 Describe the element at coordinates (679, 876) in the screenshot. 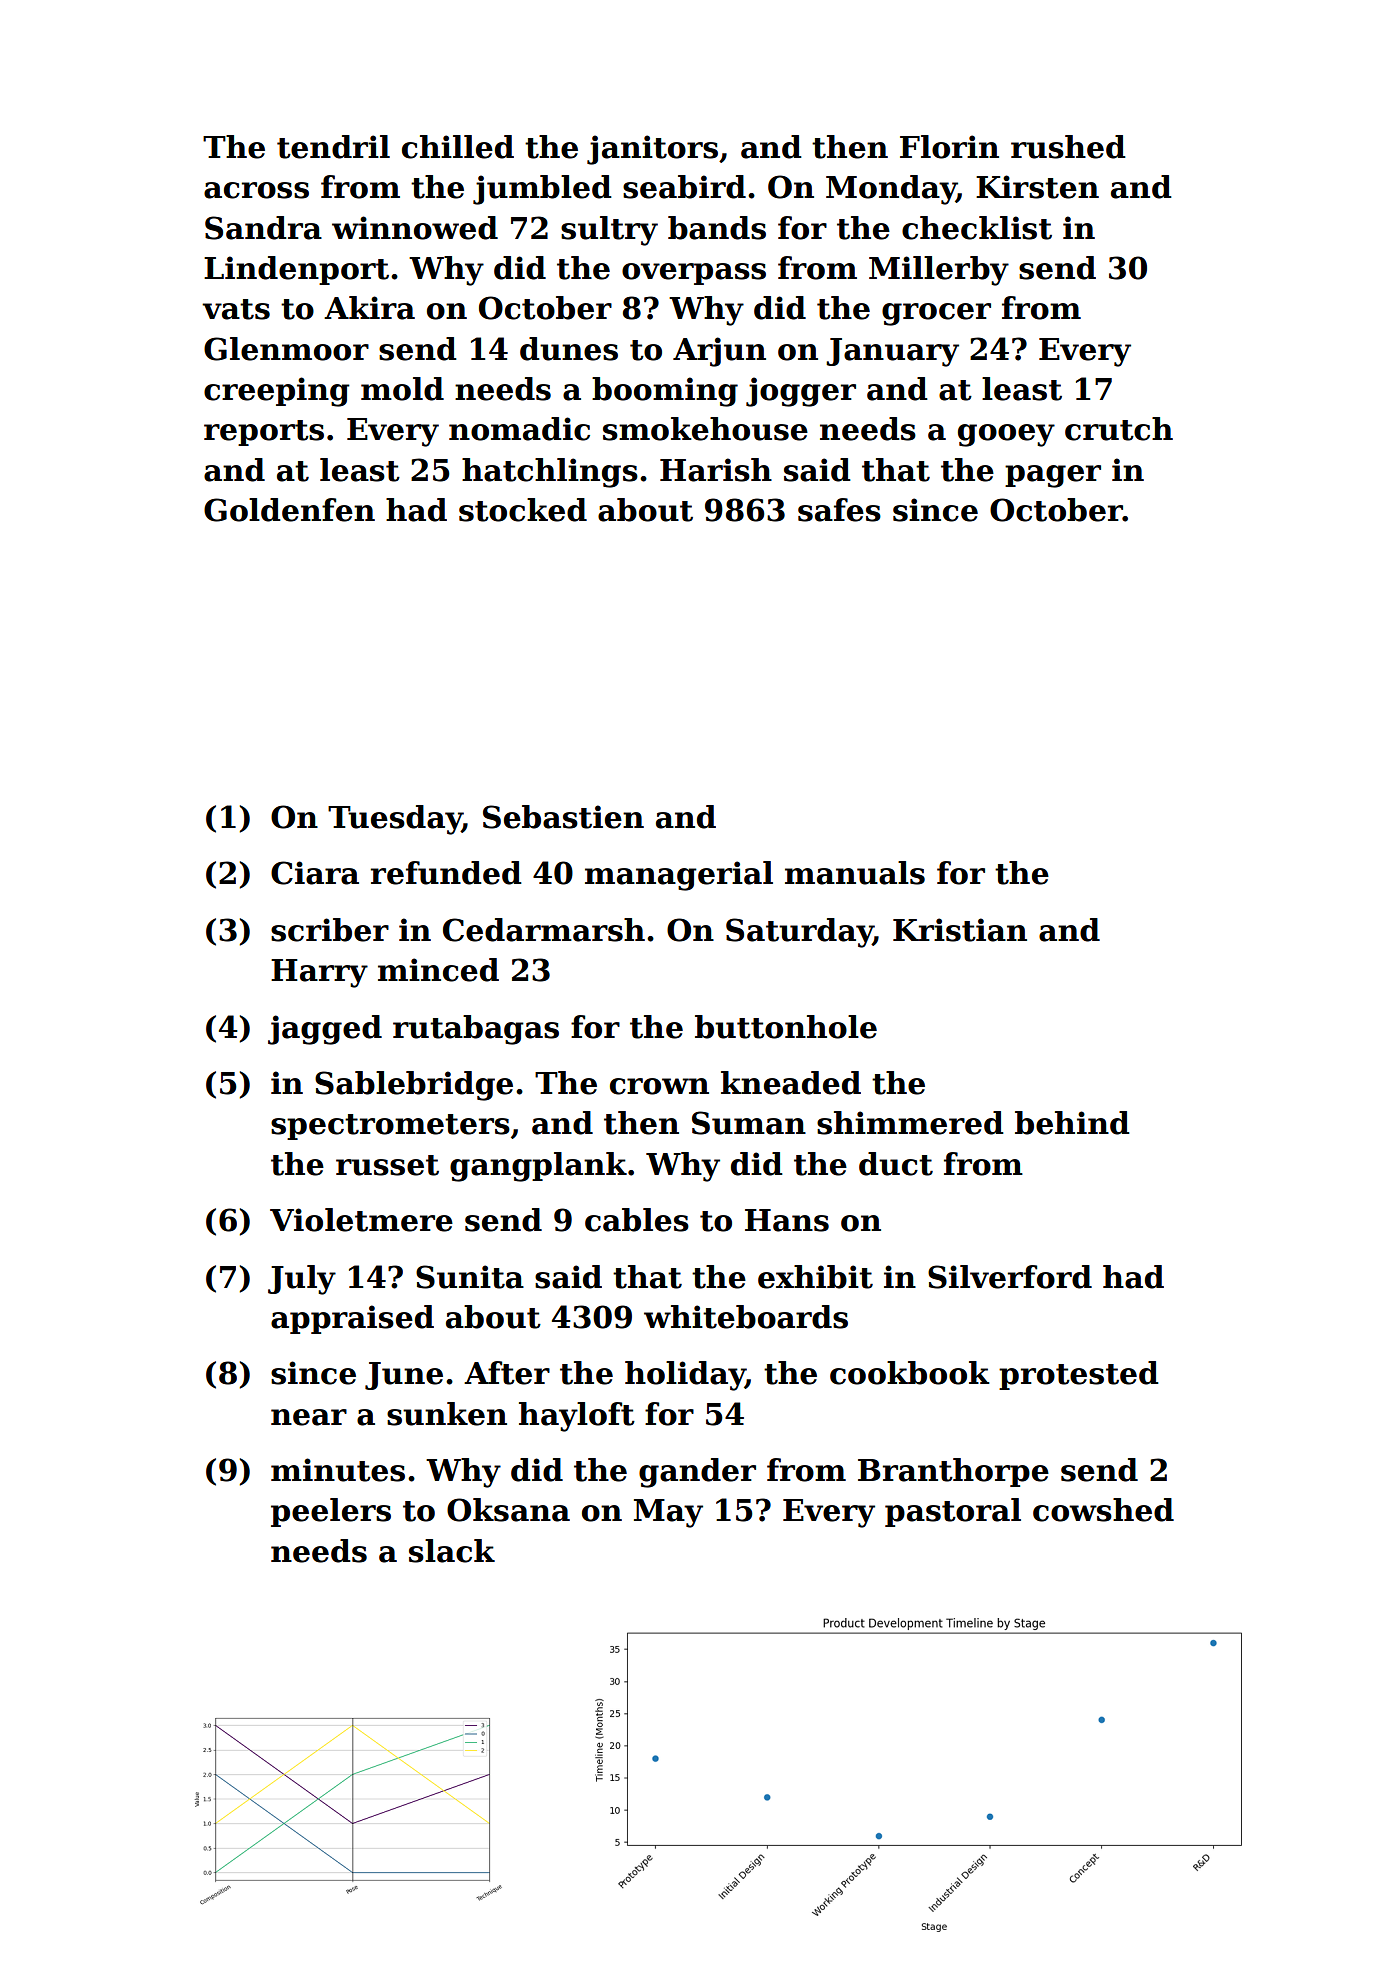

I see `managerial` at that location.
